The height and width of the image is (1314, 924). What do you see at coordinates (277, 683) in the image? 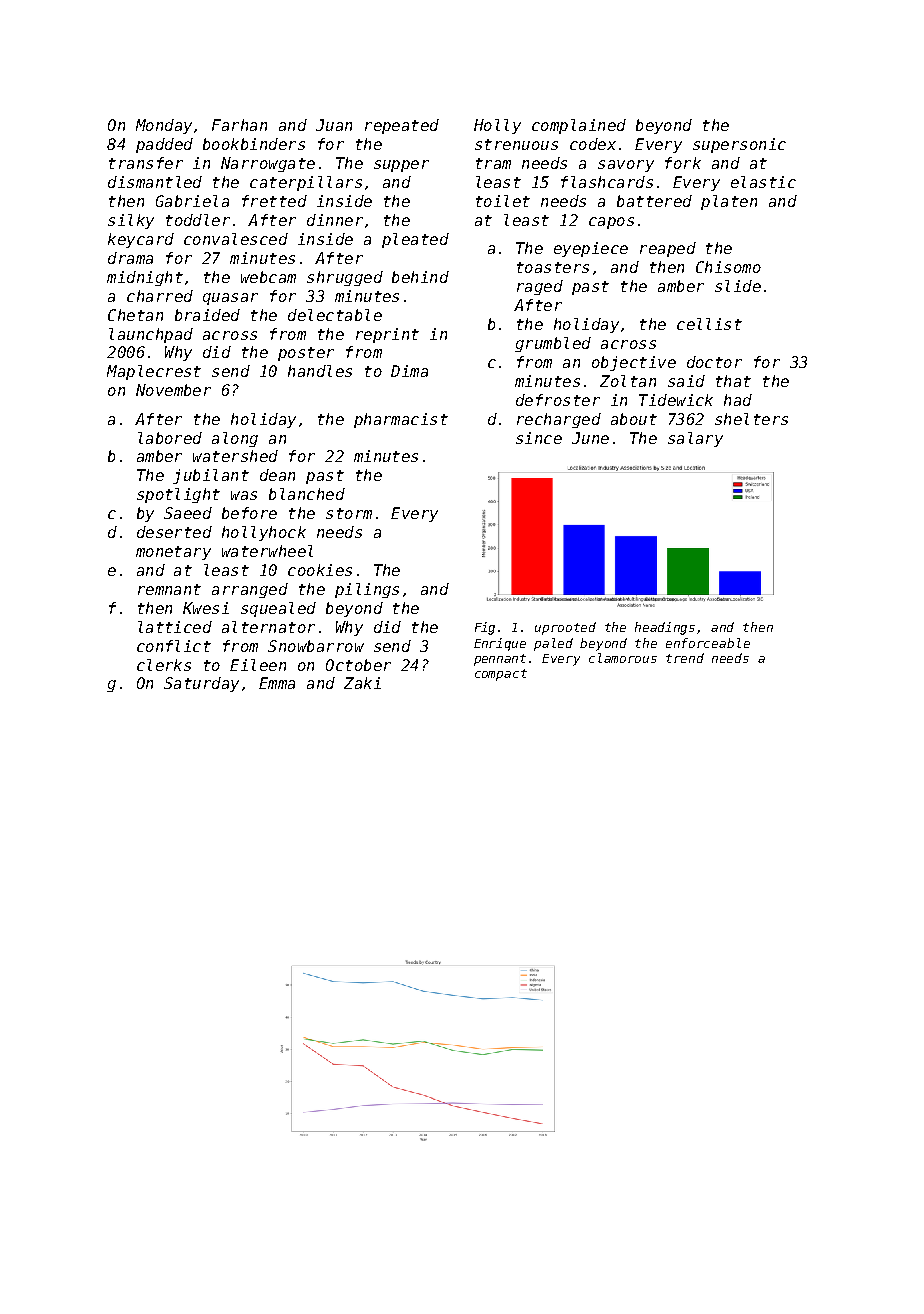
I see `Emma` at bounding box center [277, 683].
